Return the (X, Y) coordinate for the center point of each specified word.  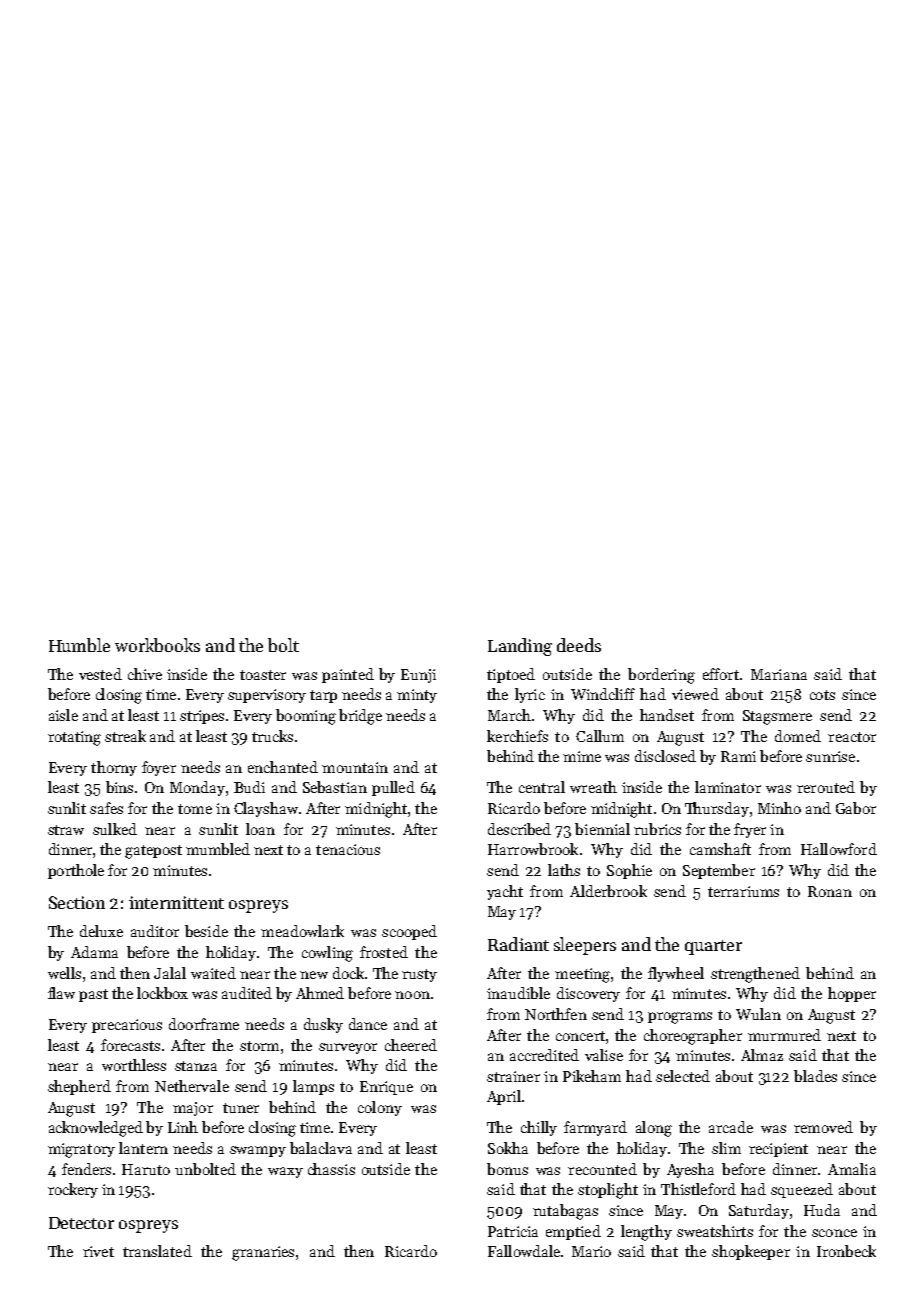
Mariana (779, 674)
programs (680, 1018)
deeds (579, 645)
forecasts (130, 1045)
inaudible (518, 993)
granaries (263, 1253)
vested (100, 674)
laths (564, 870)
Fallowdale (524, 1251)
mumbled (218, 849)
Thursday (717, 809)
